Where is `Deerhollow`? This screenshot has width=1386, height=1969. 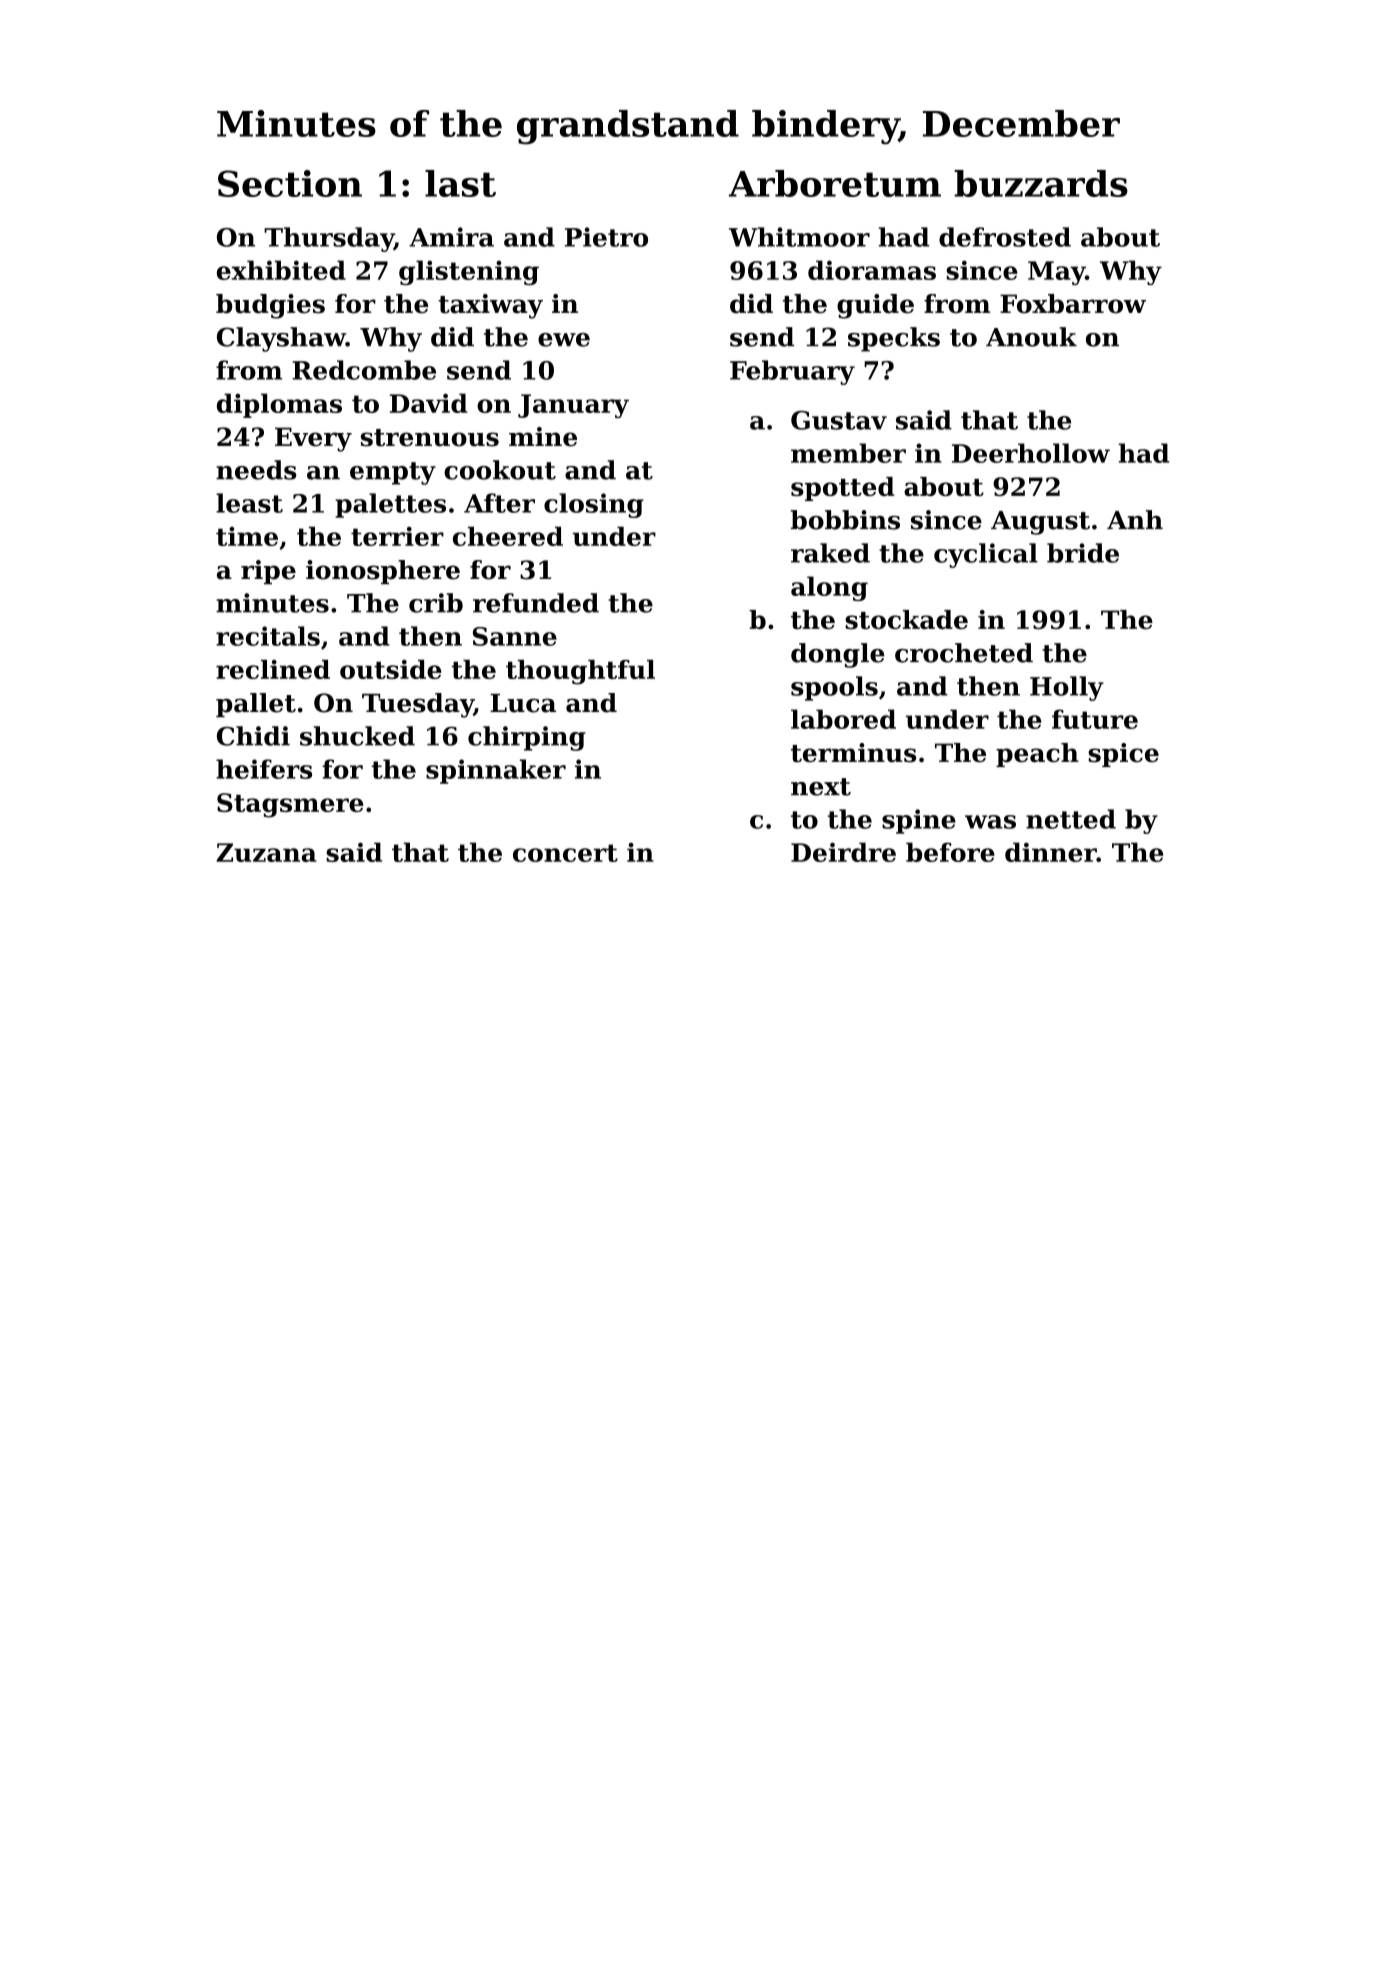 Deerhollow is located at coordinates (1031, 453).
